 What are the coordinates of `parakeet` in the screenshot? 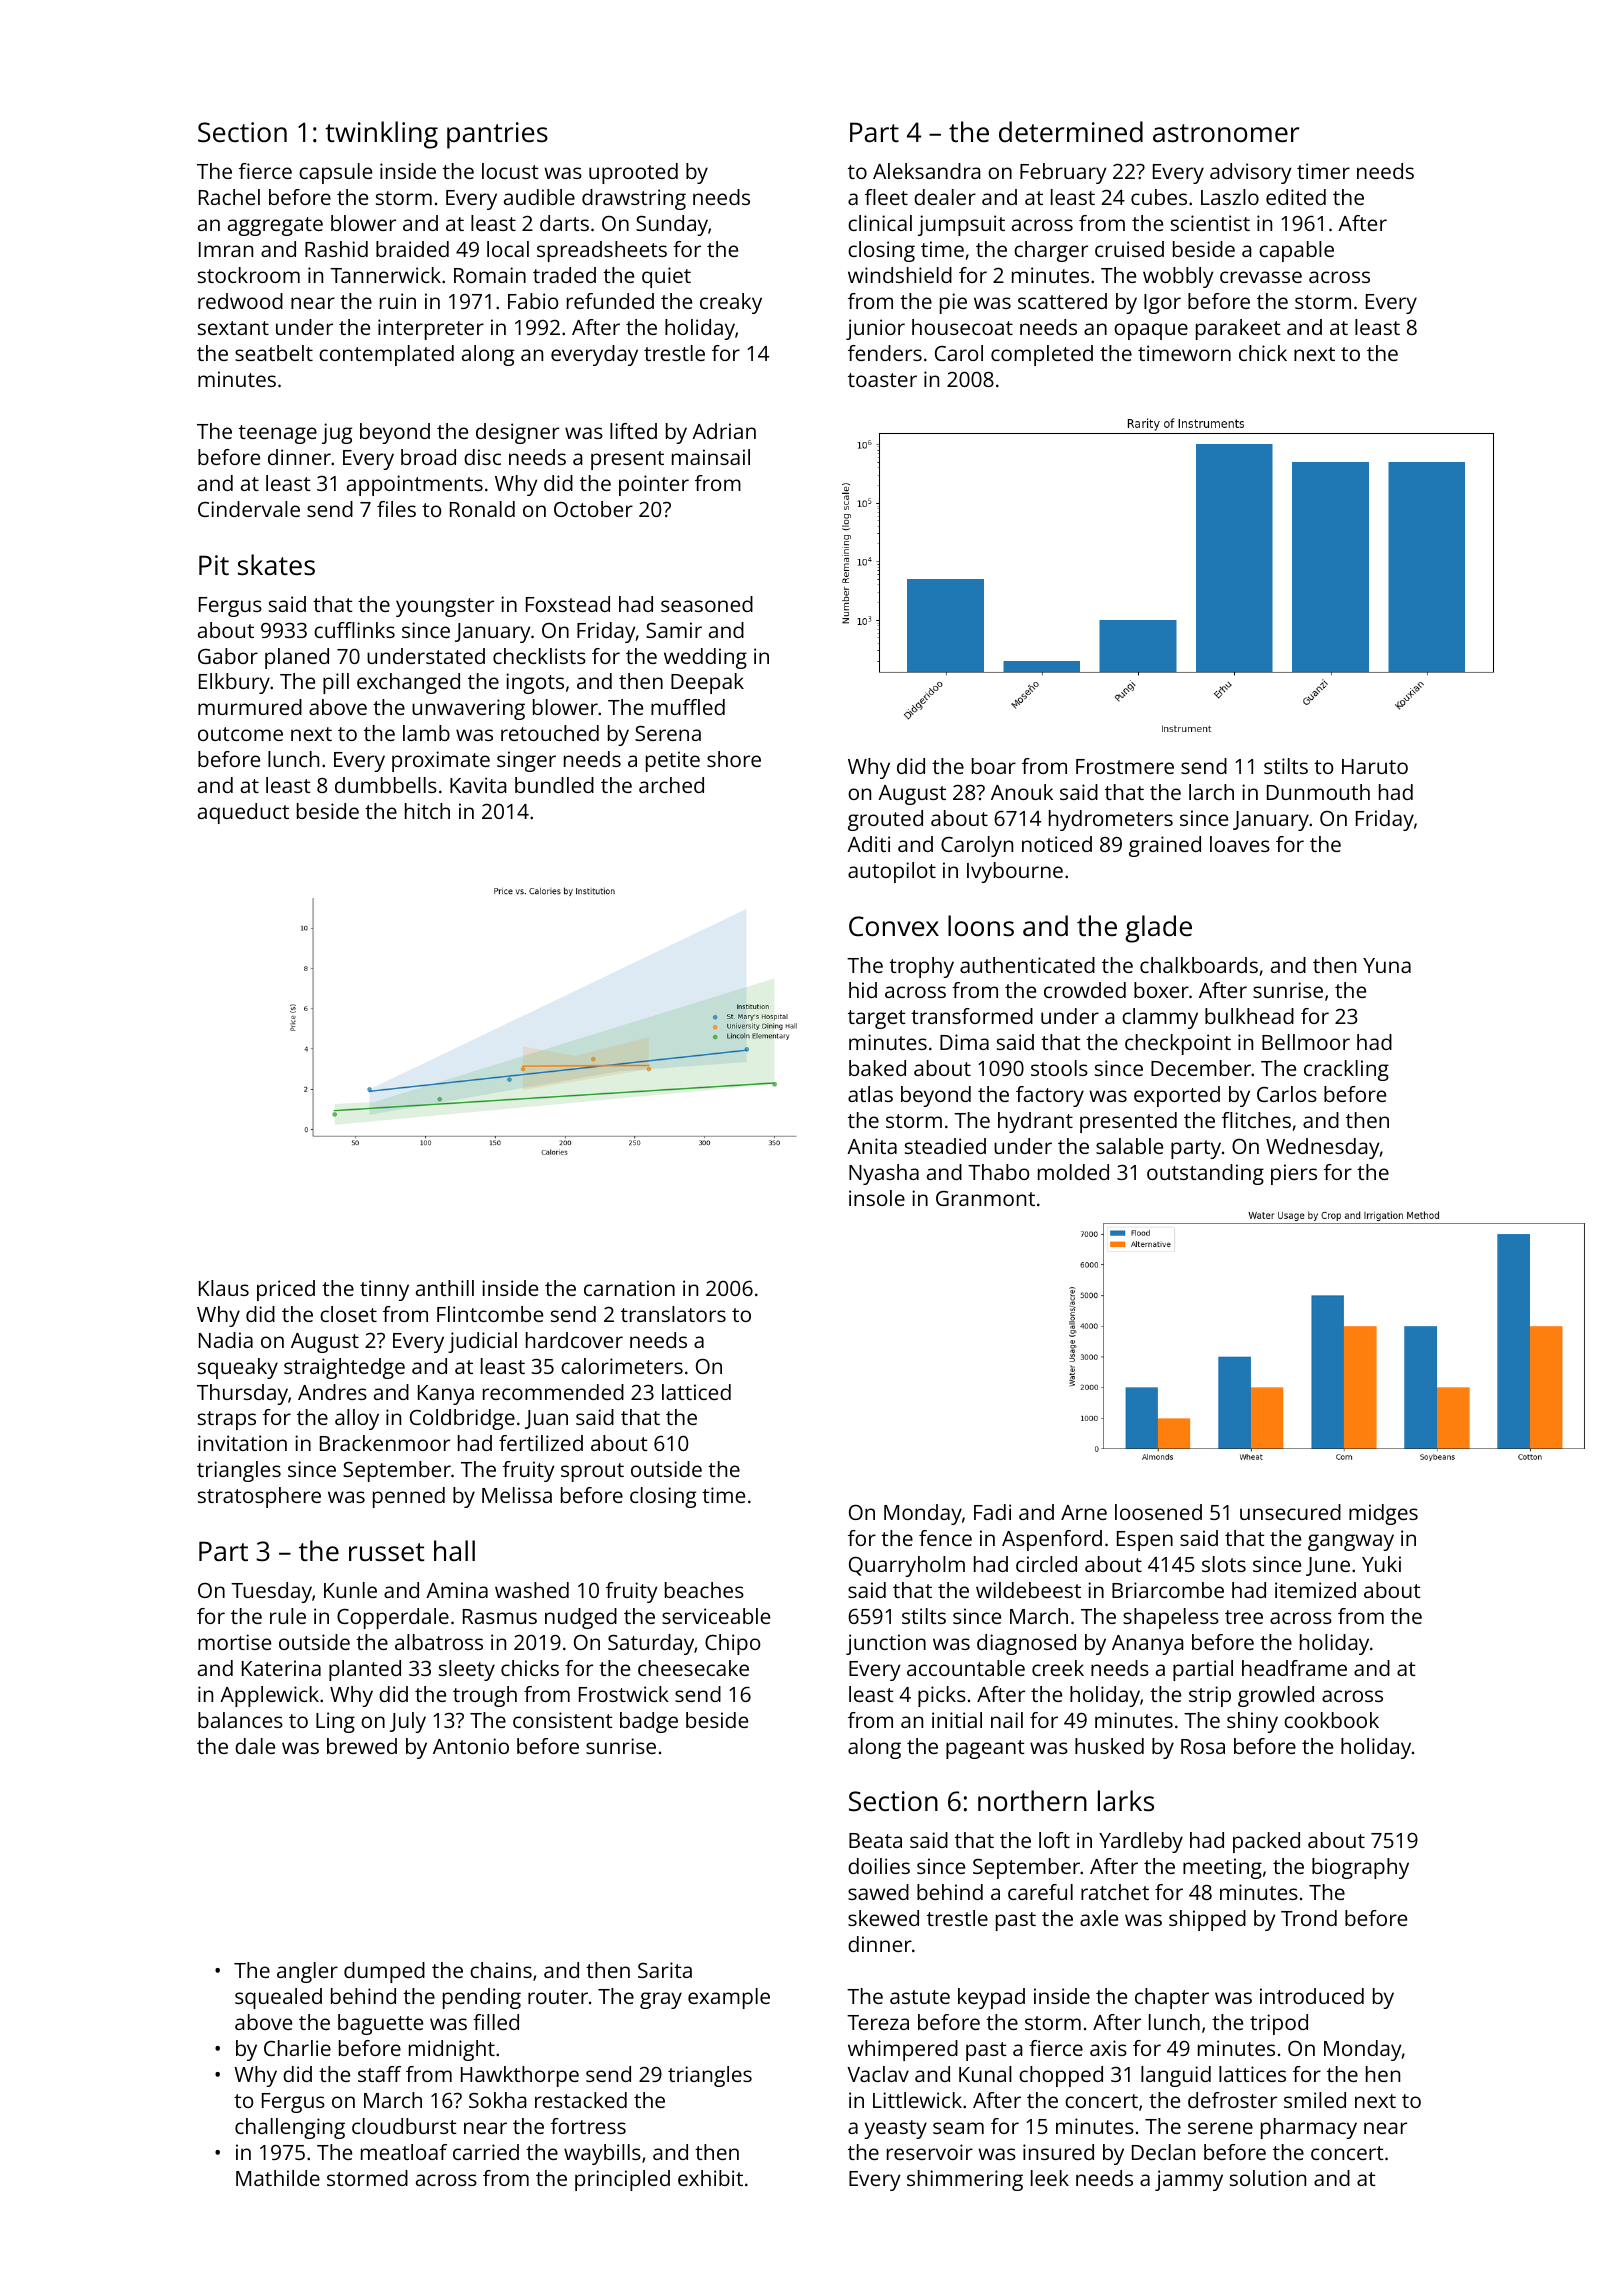 It's located at (1238, 329).
